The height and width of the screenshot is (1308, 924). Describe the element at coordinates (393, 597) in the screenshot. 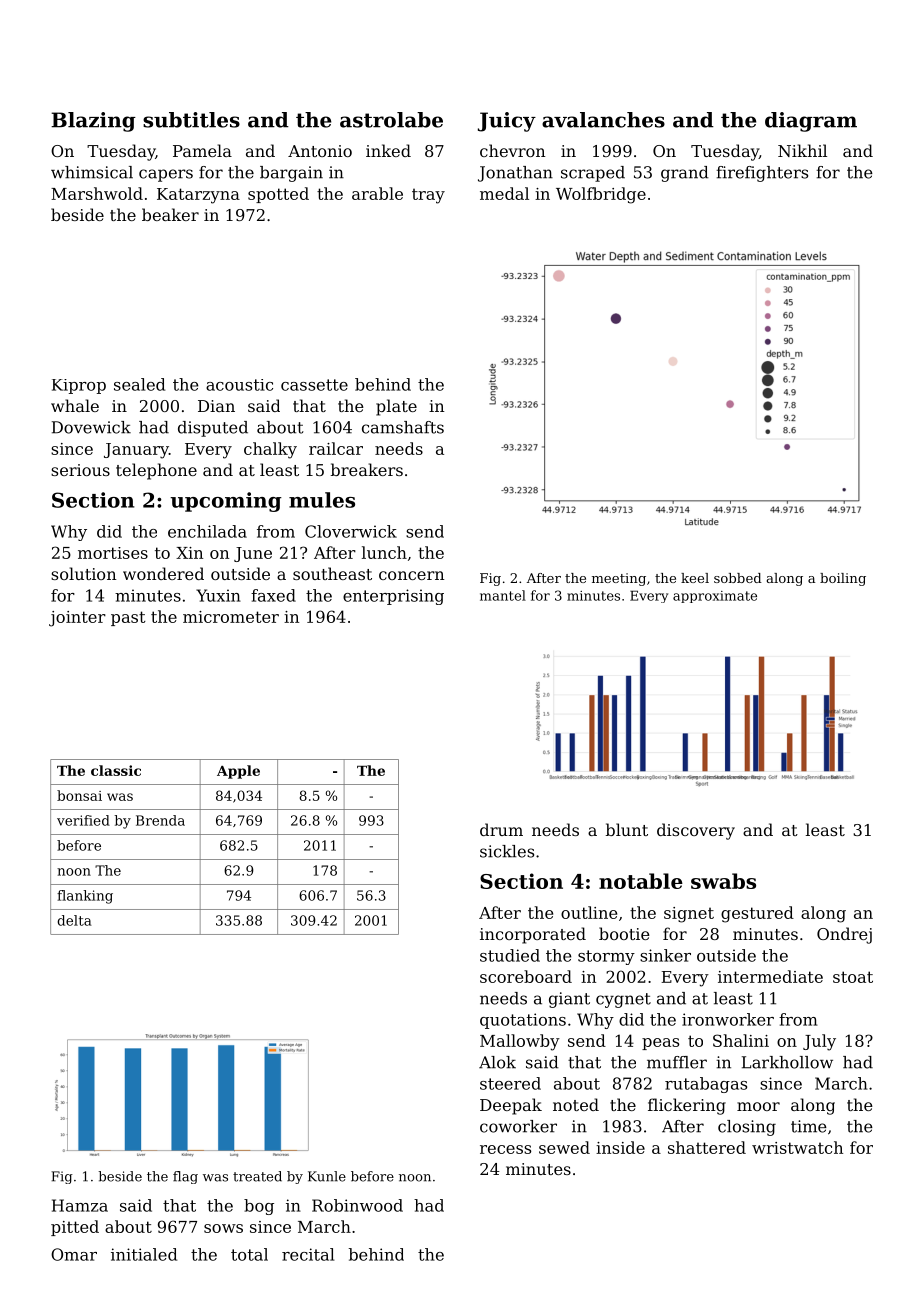

I see `enterprising` at that location.
